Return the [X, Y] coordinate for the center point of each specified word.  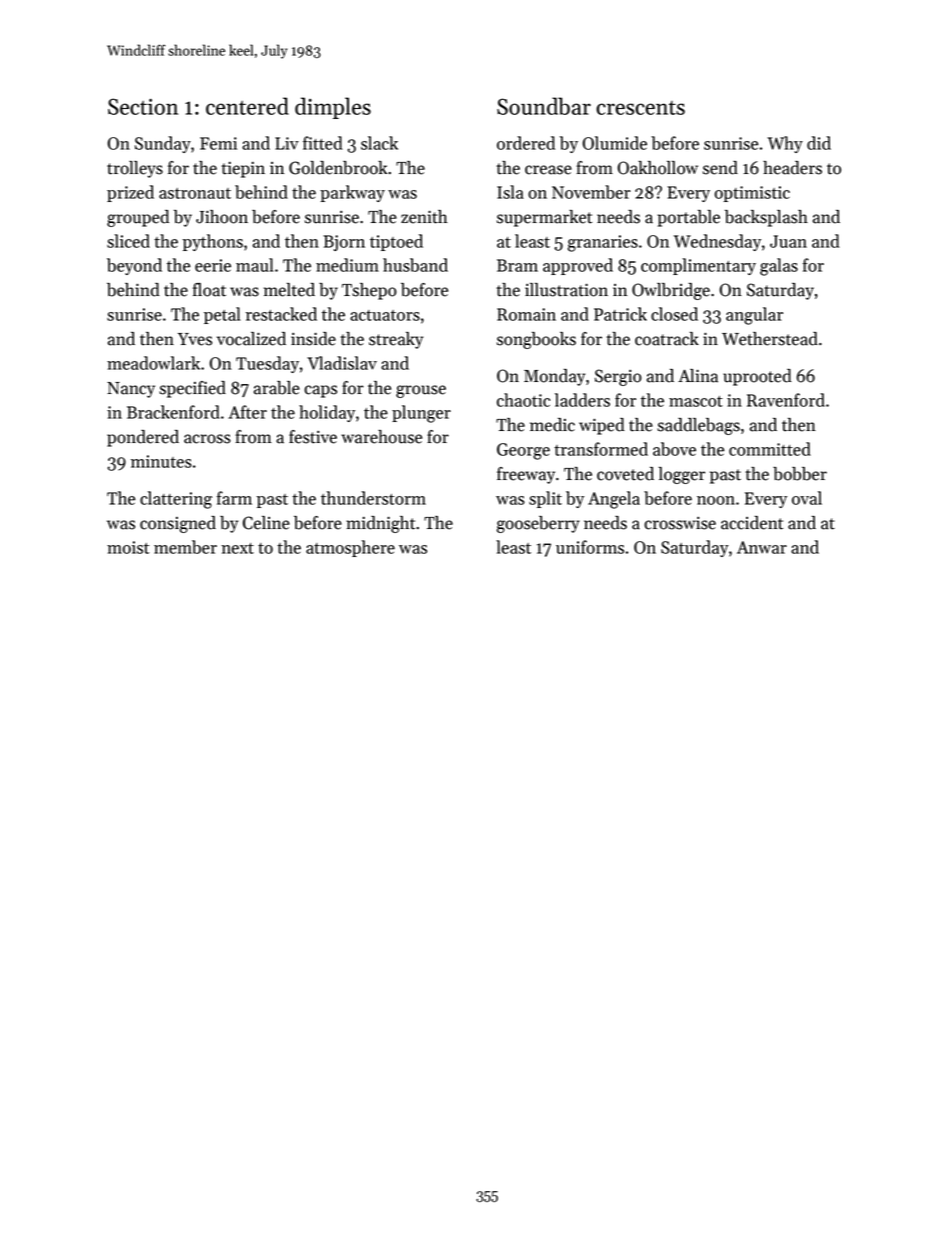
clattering [176, 500]
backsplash [766, 218]
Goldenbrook [338, 168]
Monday [554, 377]
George [523, 451]
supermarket [544, 218]
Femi [218, 143]
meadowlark [153, 363]
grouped [138, 218]
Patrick [620, 314]
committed [770, 449]
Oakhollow [658, 168]
